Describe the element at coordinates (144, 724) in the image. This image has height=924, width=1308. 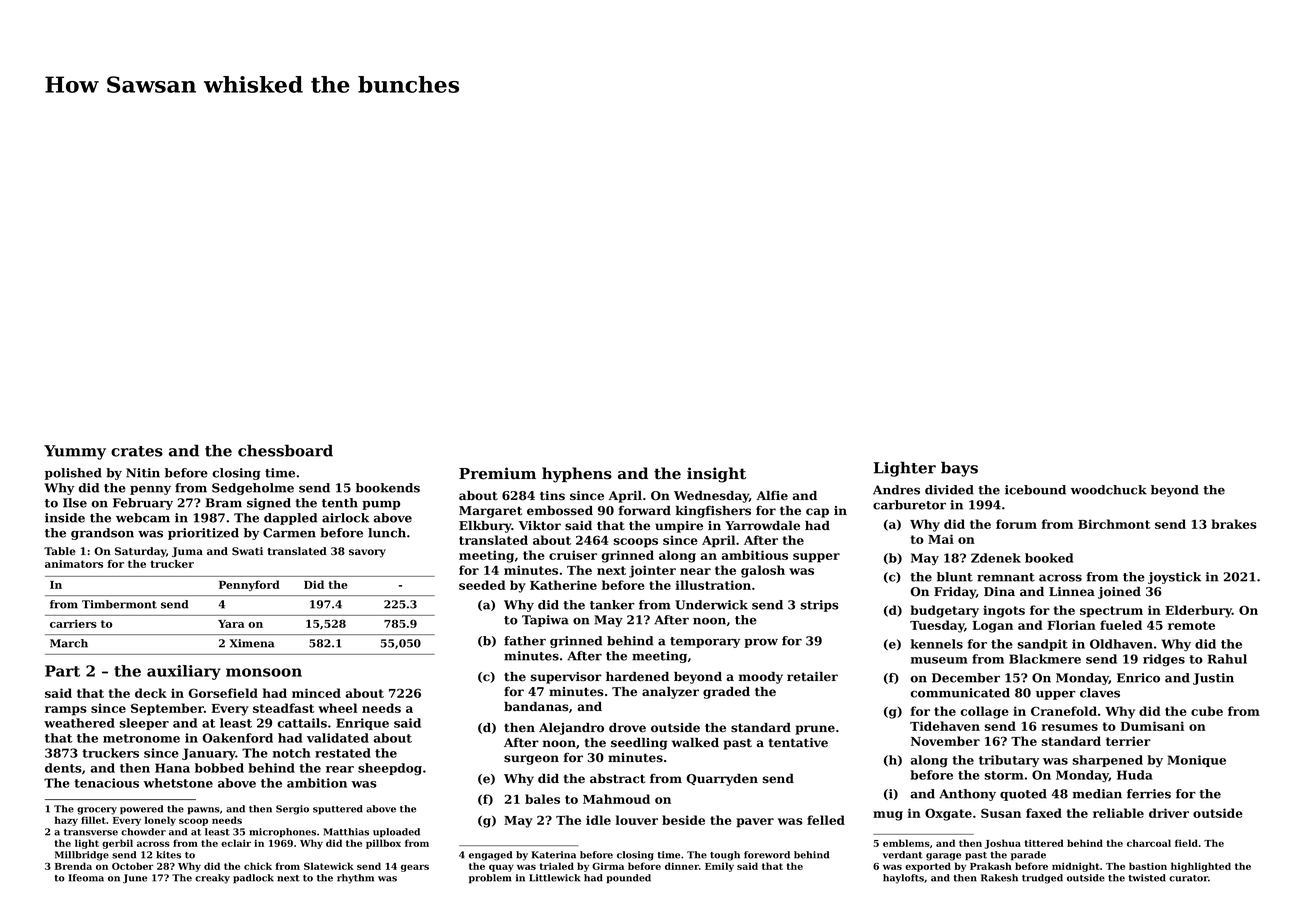
I see `sleeper` at that location.
